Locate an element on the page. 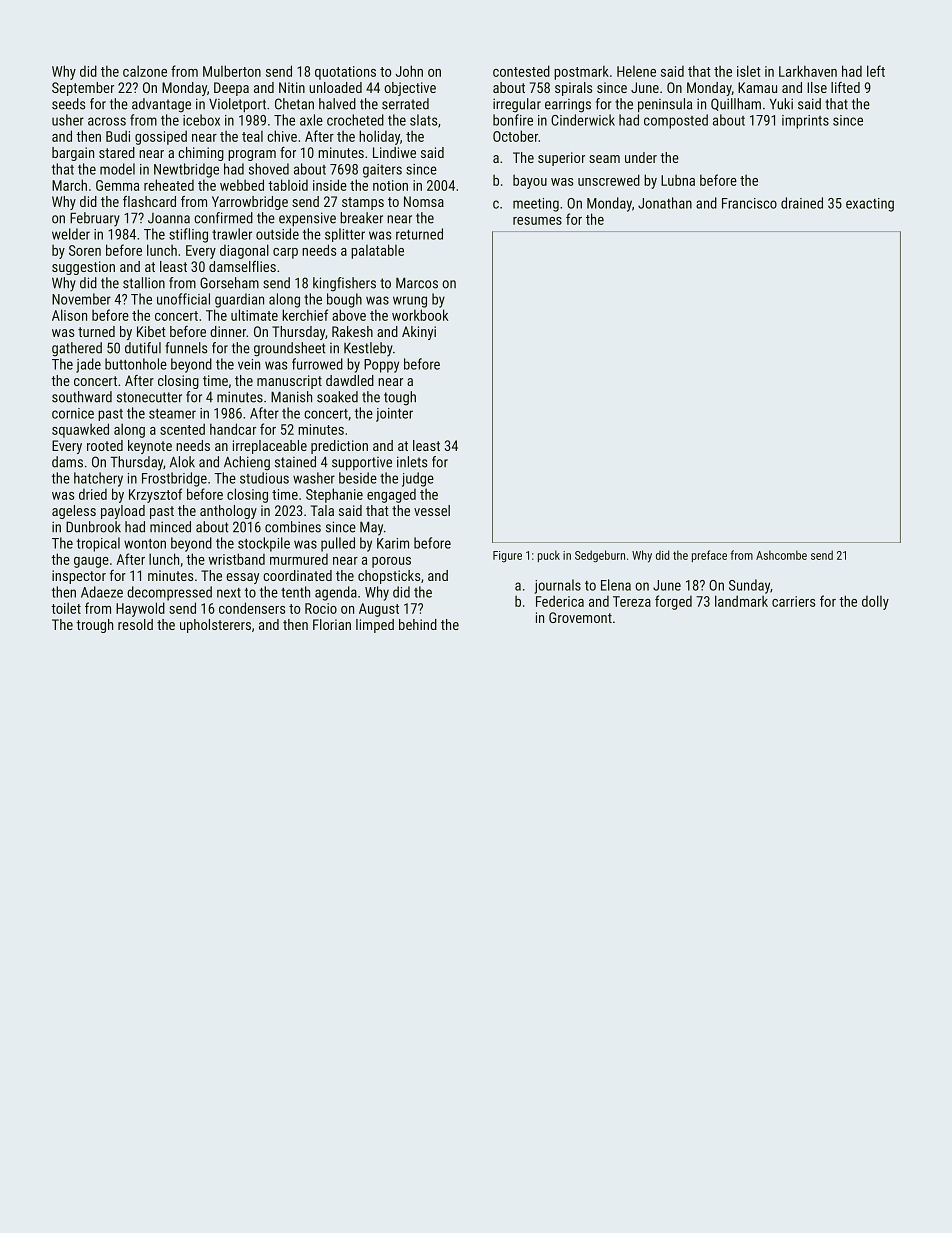  islet is located at coordinates (749, 71).
